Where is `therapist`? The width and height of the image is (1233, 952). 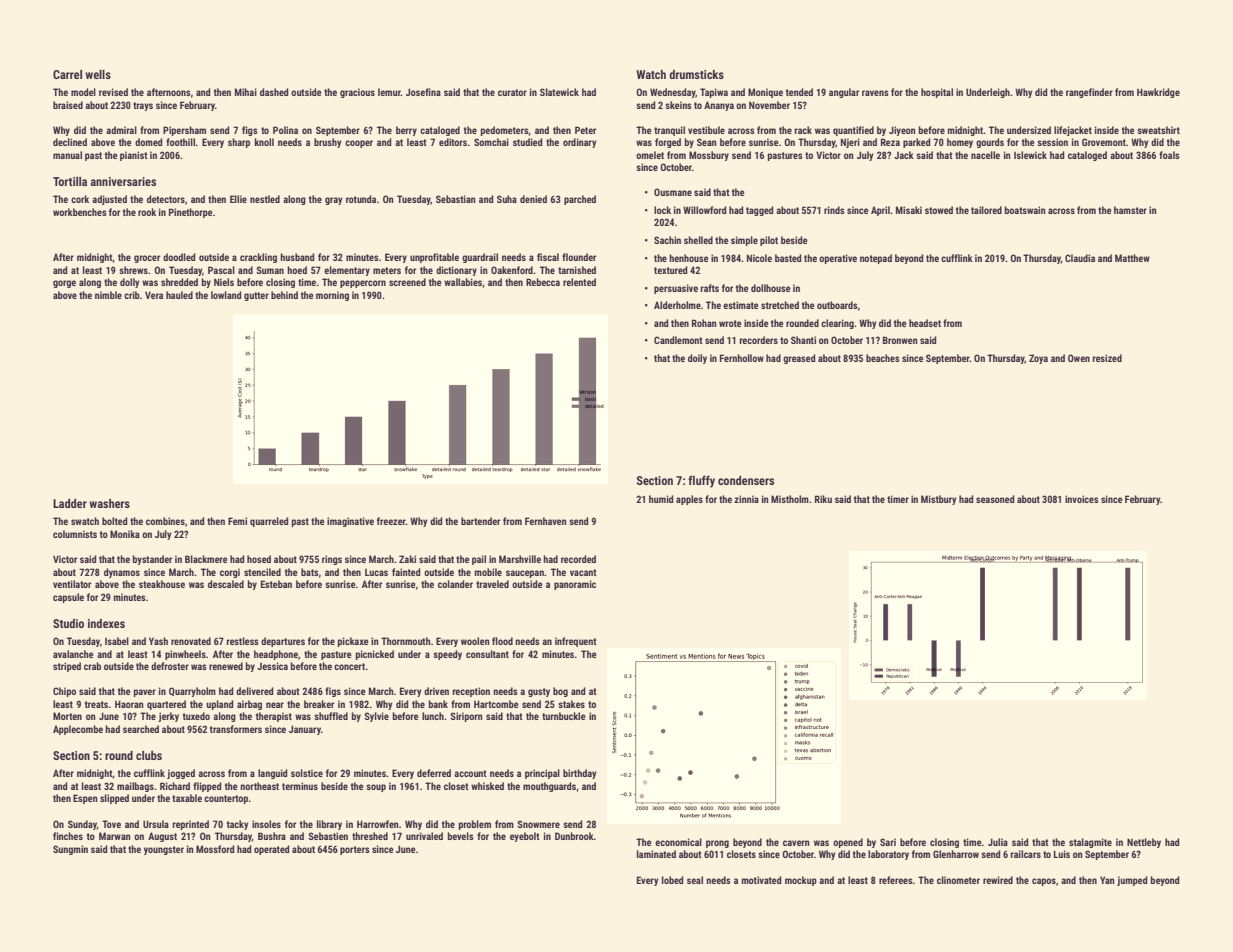
therapist is located at coordinates (274, 717).
